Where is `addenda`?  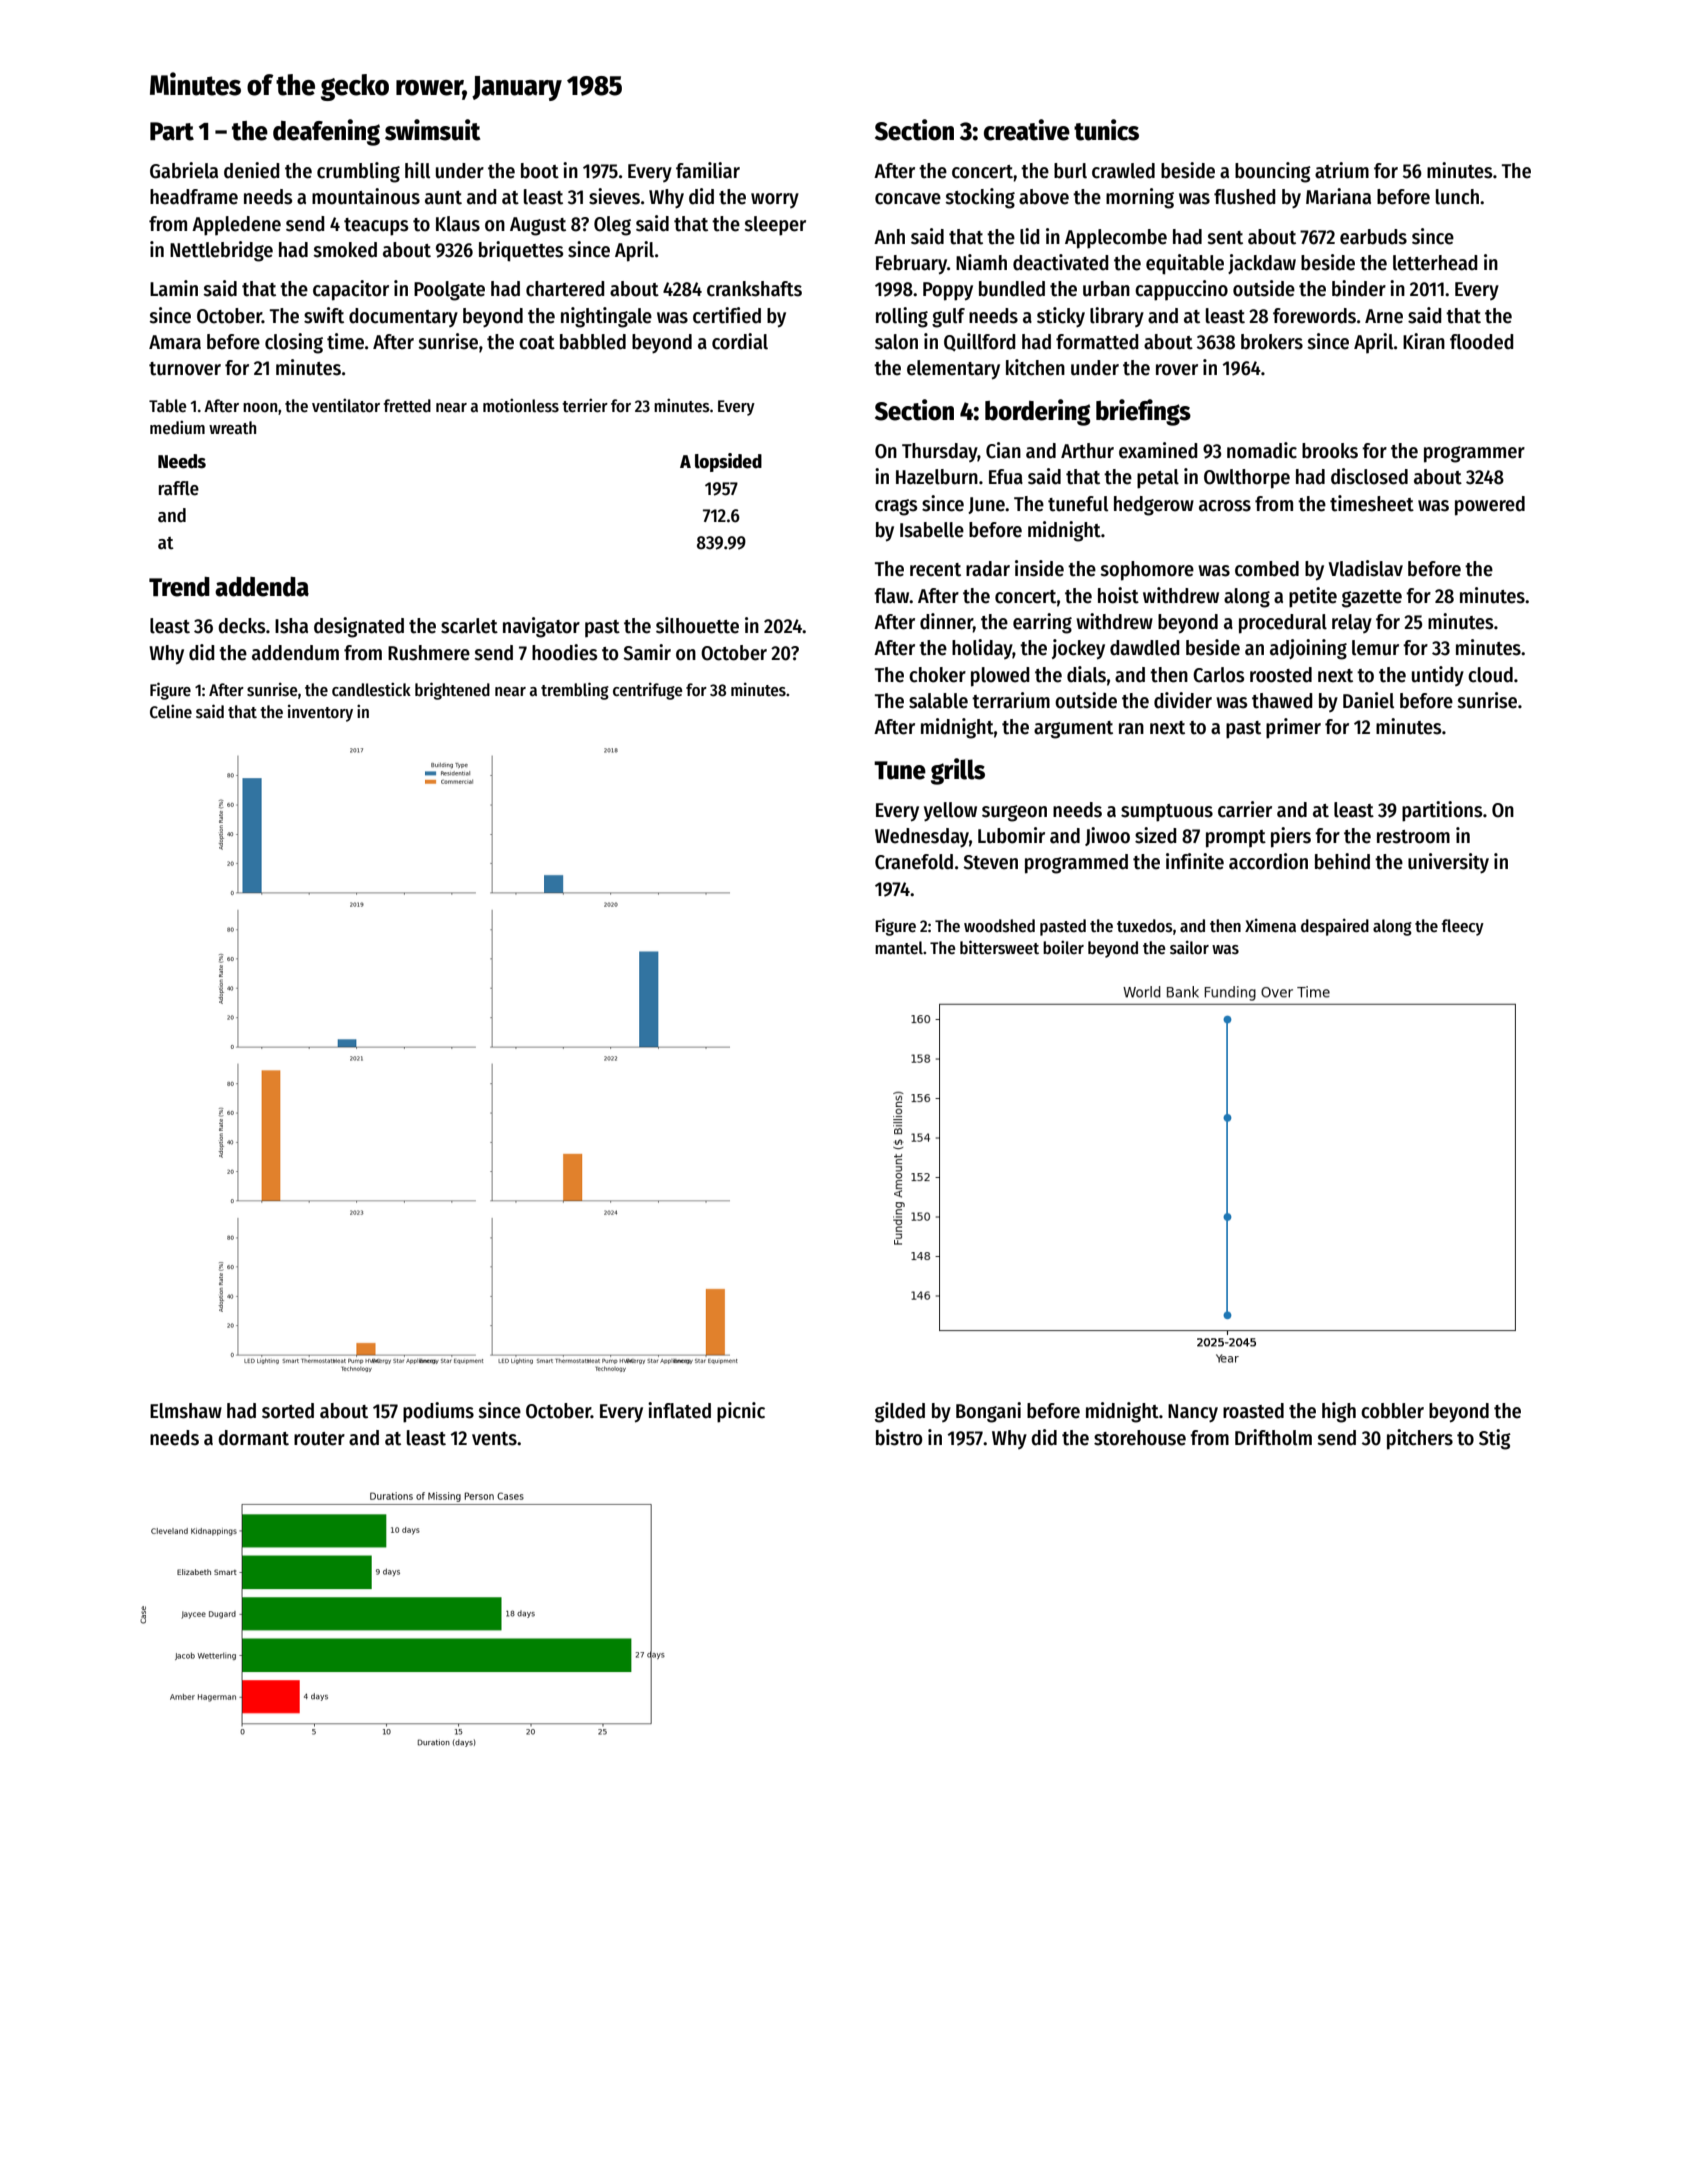 addenda is located at coordinates (262, 587).
